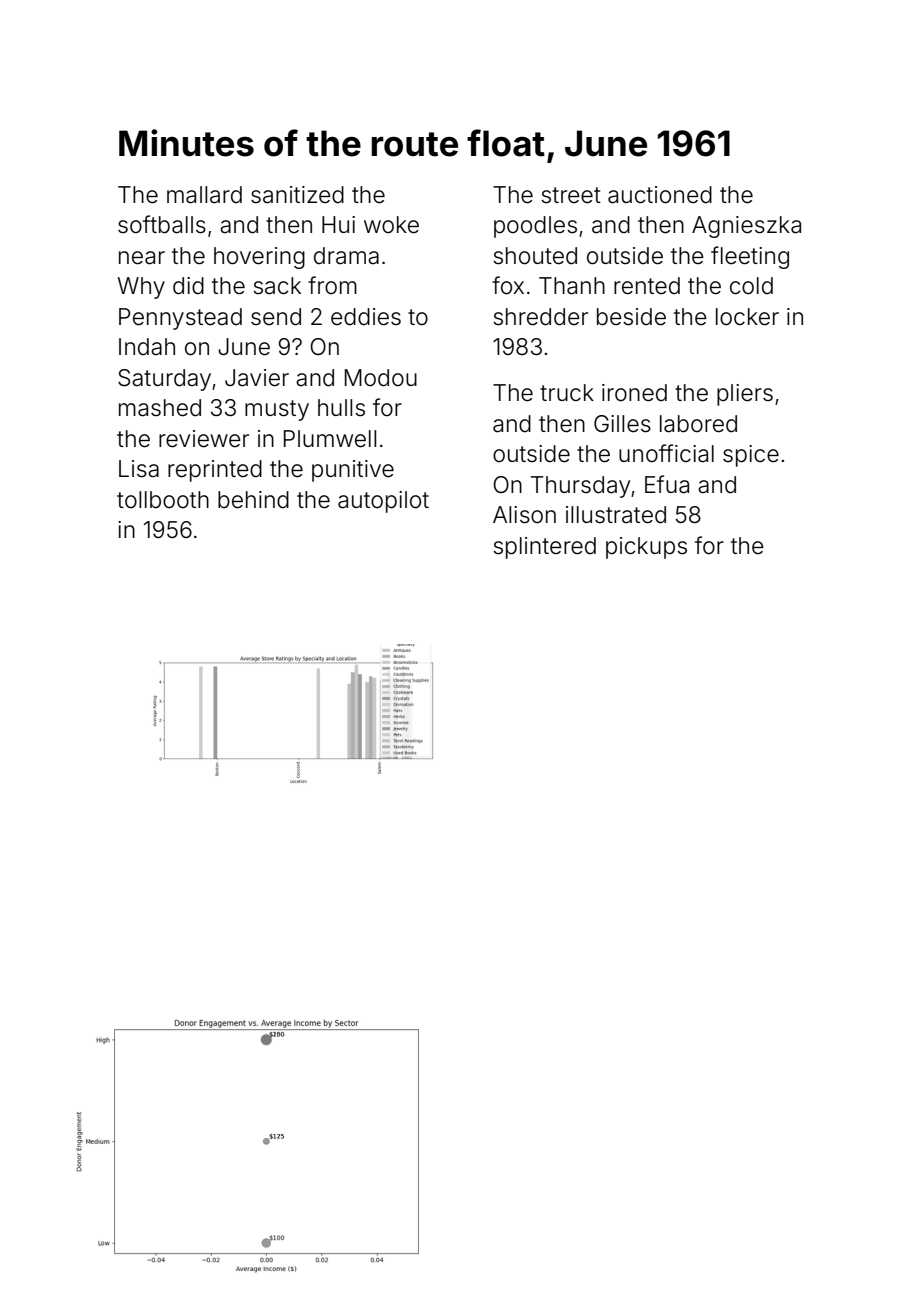  I want to click on Hui, so click(338, 224).
